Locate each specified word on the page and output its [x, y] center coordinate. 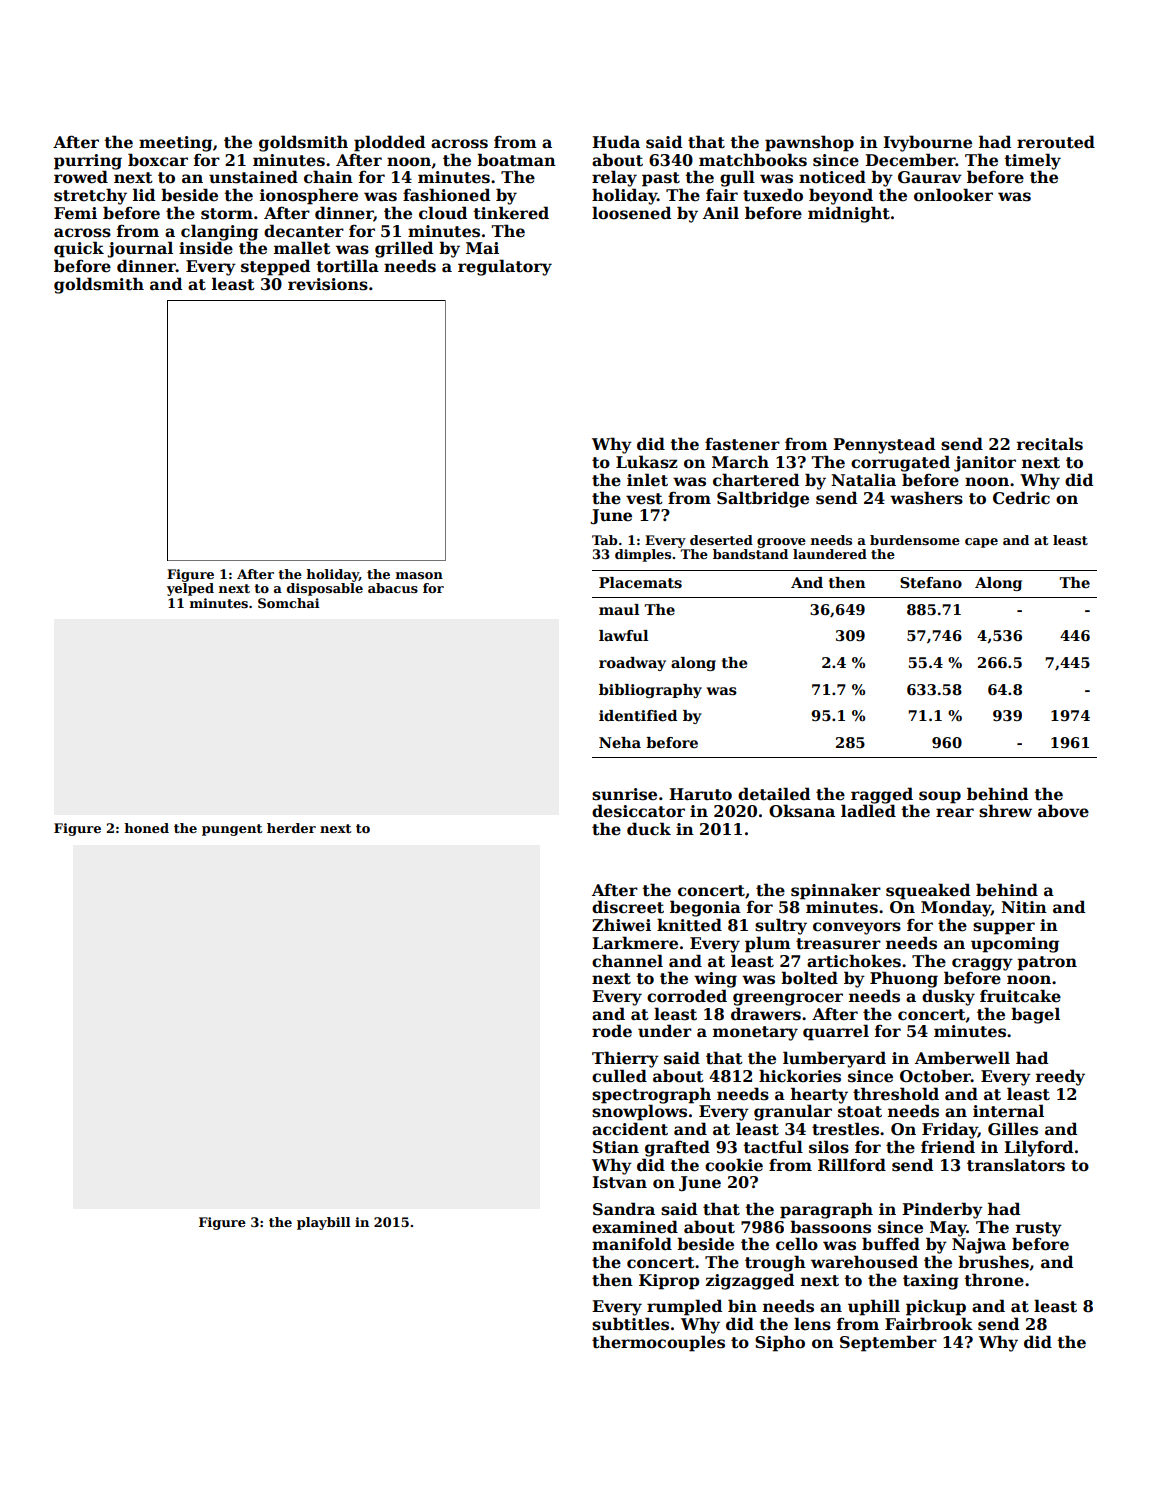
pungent [232, 830]
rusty [1039, 1229]
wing [715, 980]
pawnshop [809, 143]
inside [206, 248]
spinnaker [836, 891]
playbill [324, 1223]
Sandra [624, 1208]
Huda [616, 142]
